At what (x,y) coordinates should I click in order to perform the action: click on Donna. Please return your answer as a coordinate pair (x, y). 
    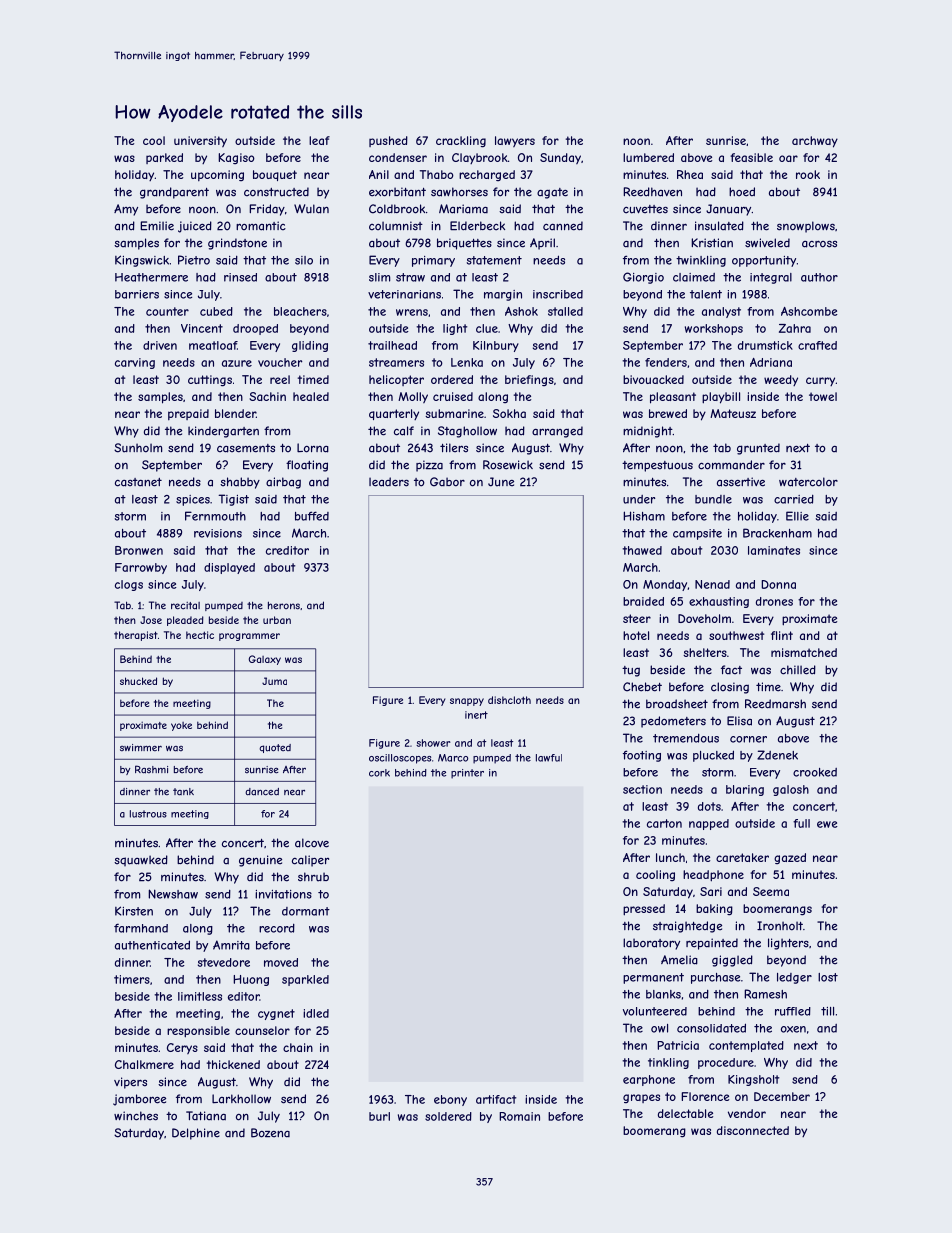
    Looking at the image, I should click on (778, 584).
